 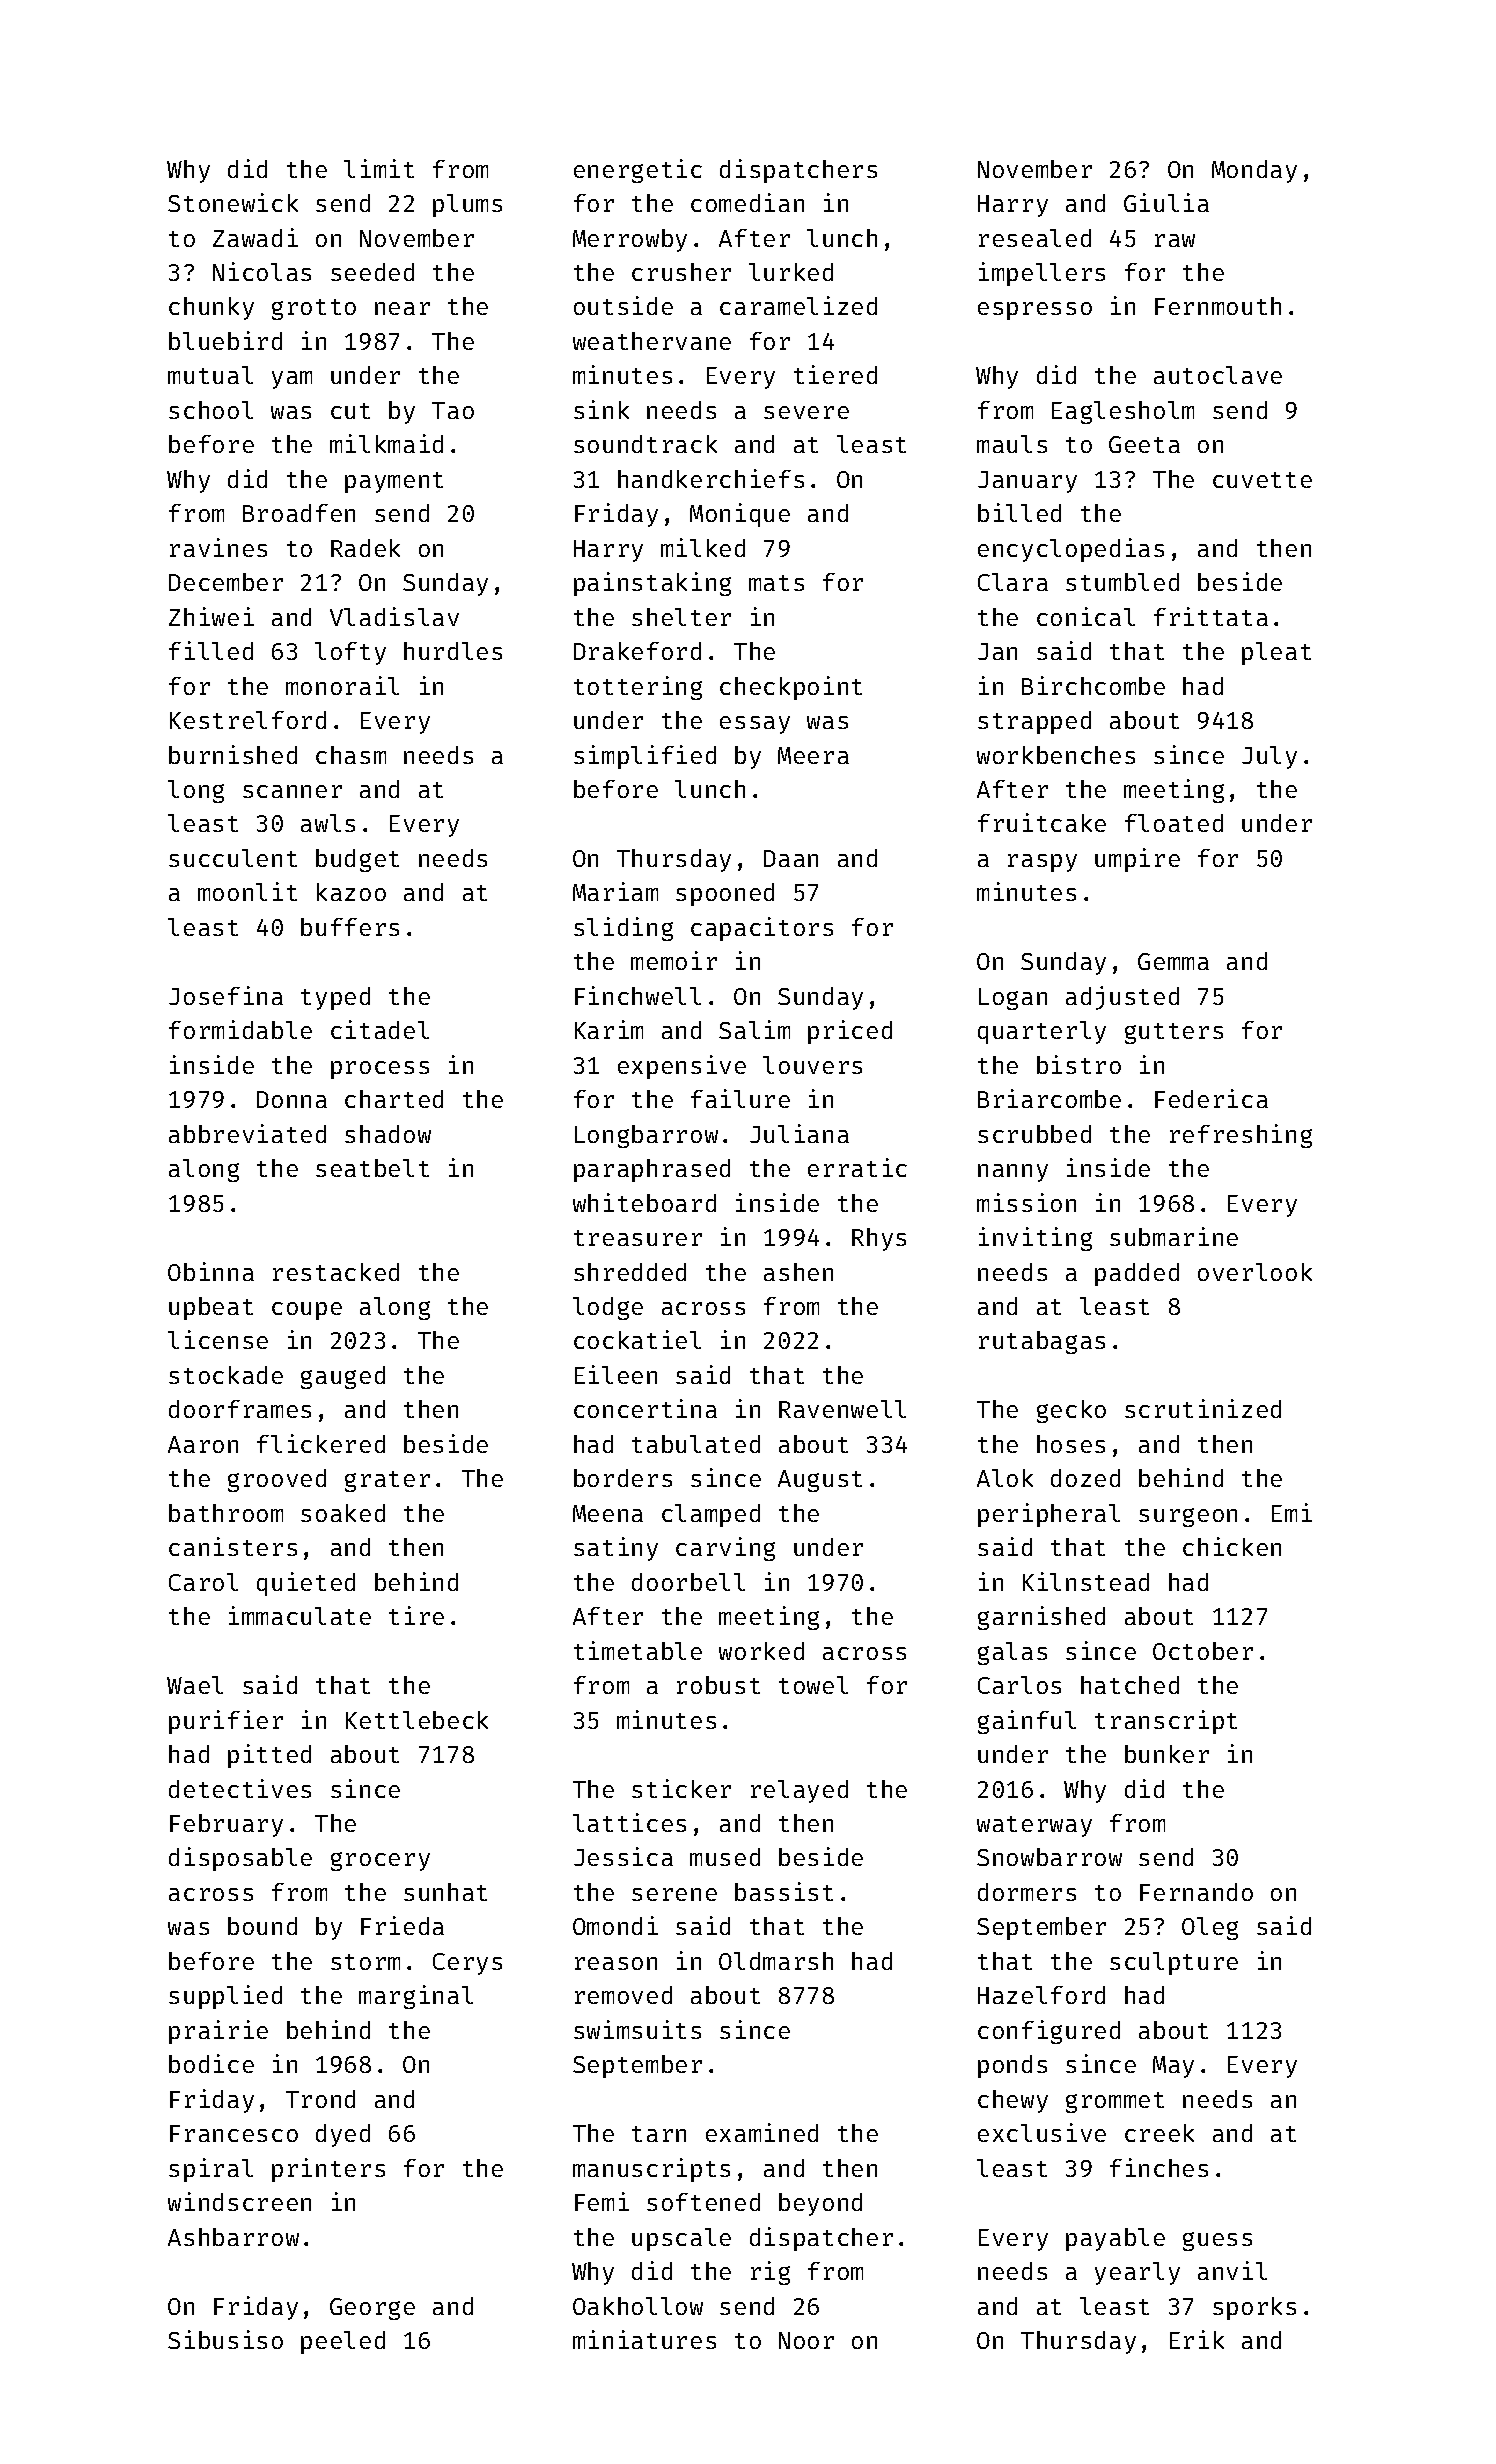 What do you see at coordinates (1049, 1515) in the screenshot?
I see `peripheral` at bounding box center [1049, 1515].
